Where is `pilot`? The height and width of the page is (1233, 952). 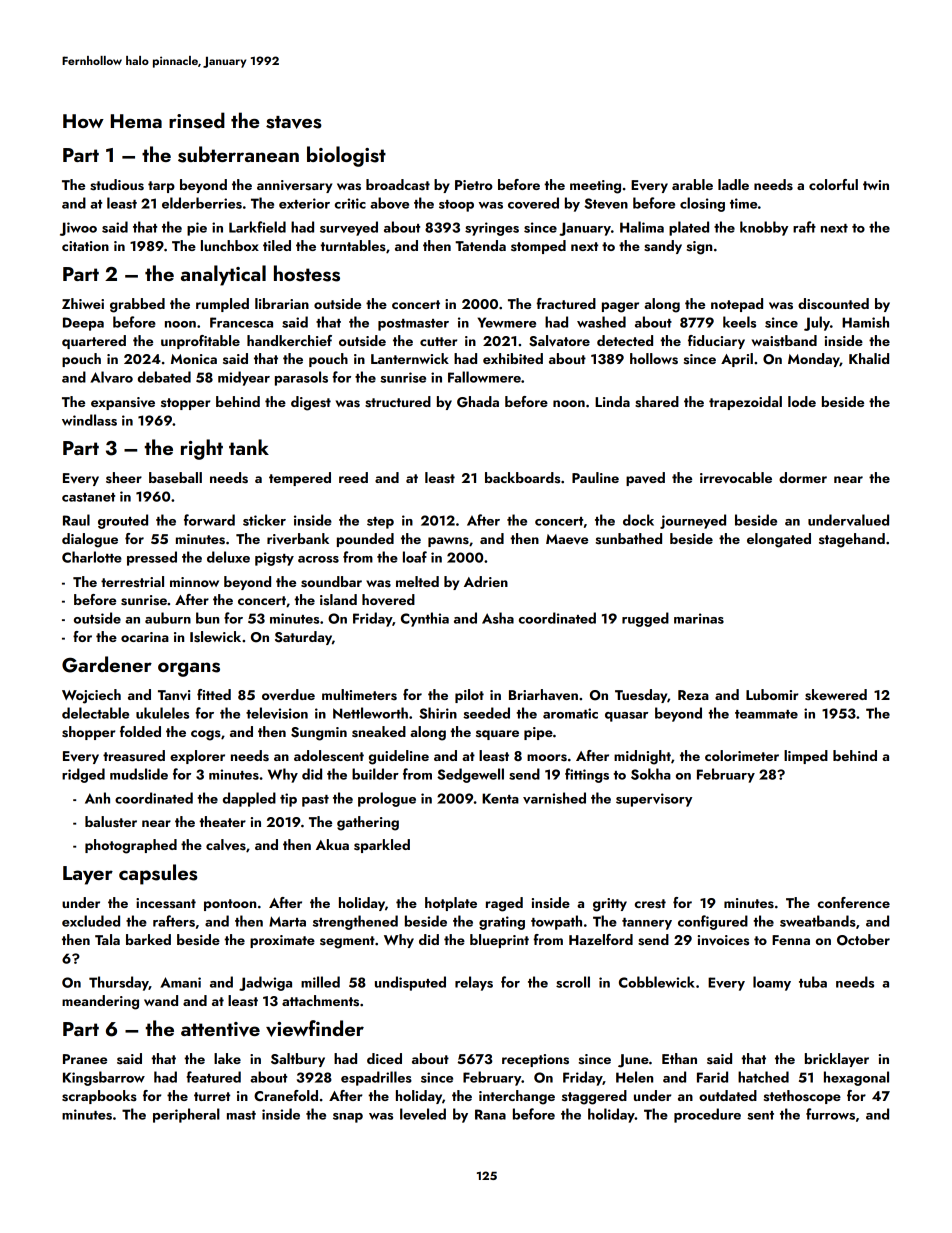 pilot is located at coordinates (469, 696).
